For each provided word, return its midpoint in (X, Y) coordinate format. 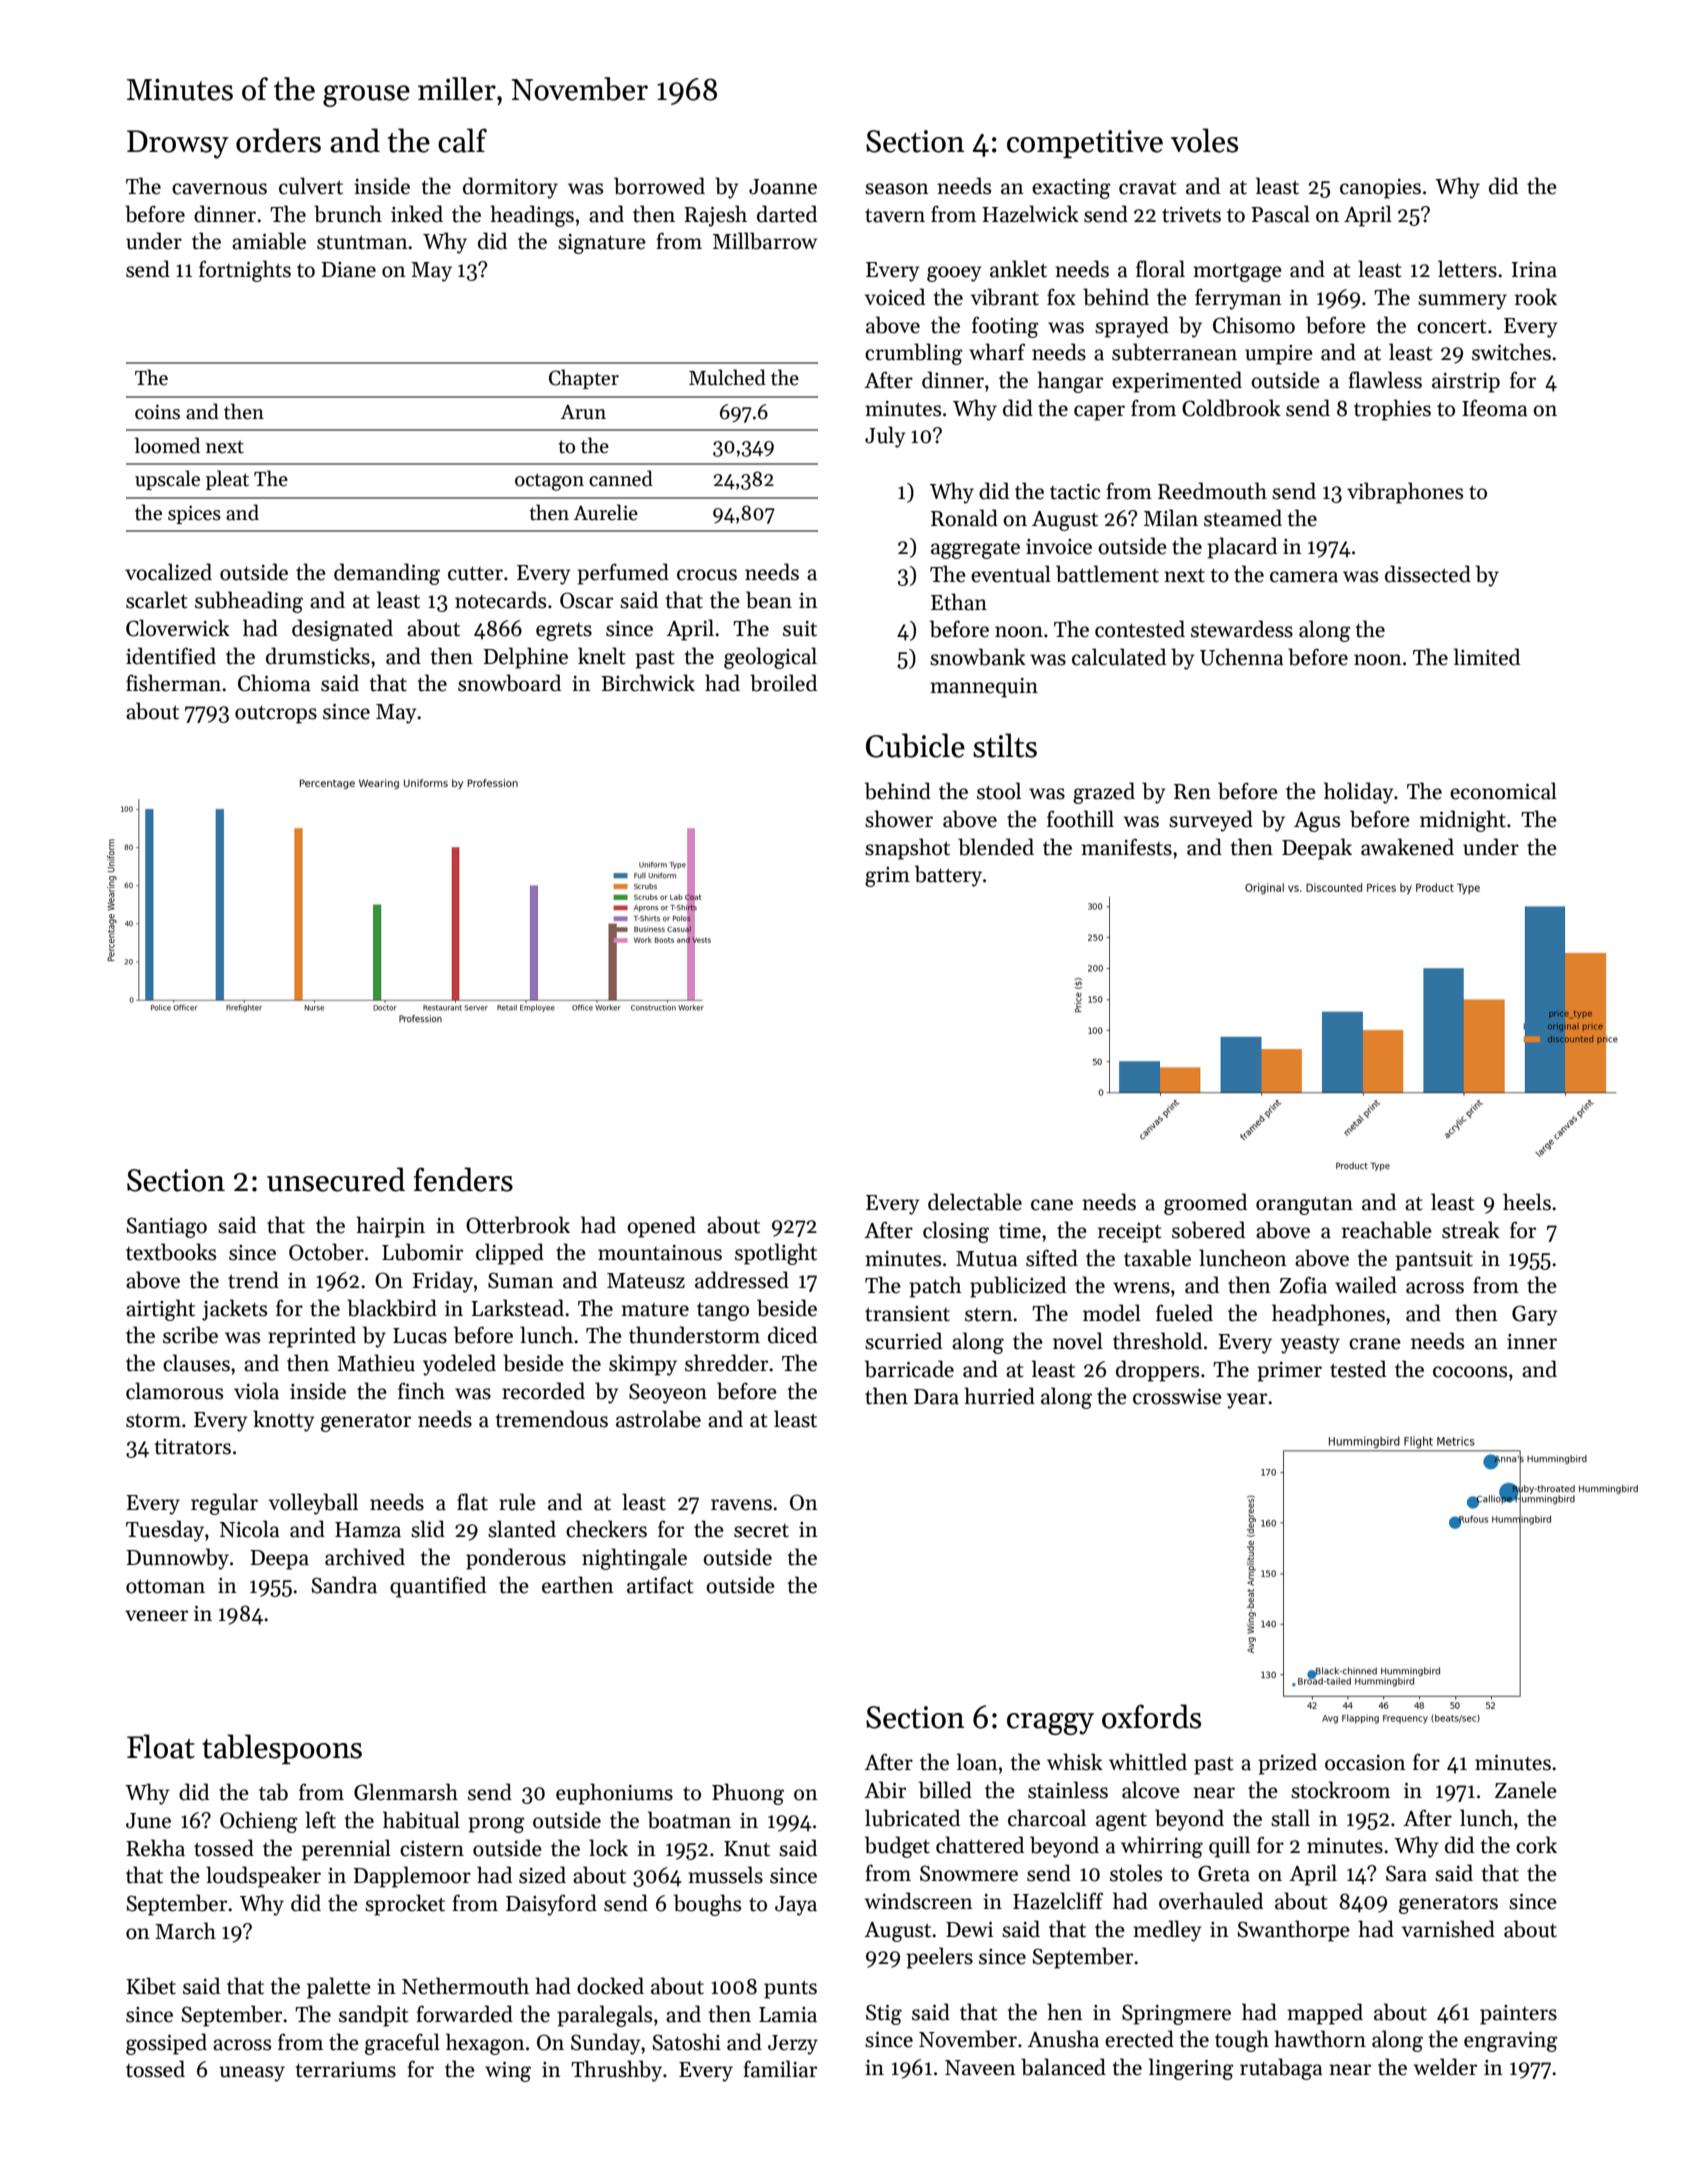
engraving (1511, 2042)
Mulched (727, 377)
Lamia (788, 2015)
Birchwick (648, 683)
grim (887, 877)
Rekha (155, 1848)
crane (1375, 1344)
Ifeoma (1495, 408)
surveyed (1211, 821)
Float (161, 1746)
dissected (1428, 574)
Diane (348, 270)
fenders (463, 1179)
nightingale (634, 1559)
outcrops (276, 714)
